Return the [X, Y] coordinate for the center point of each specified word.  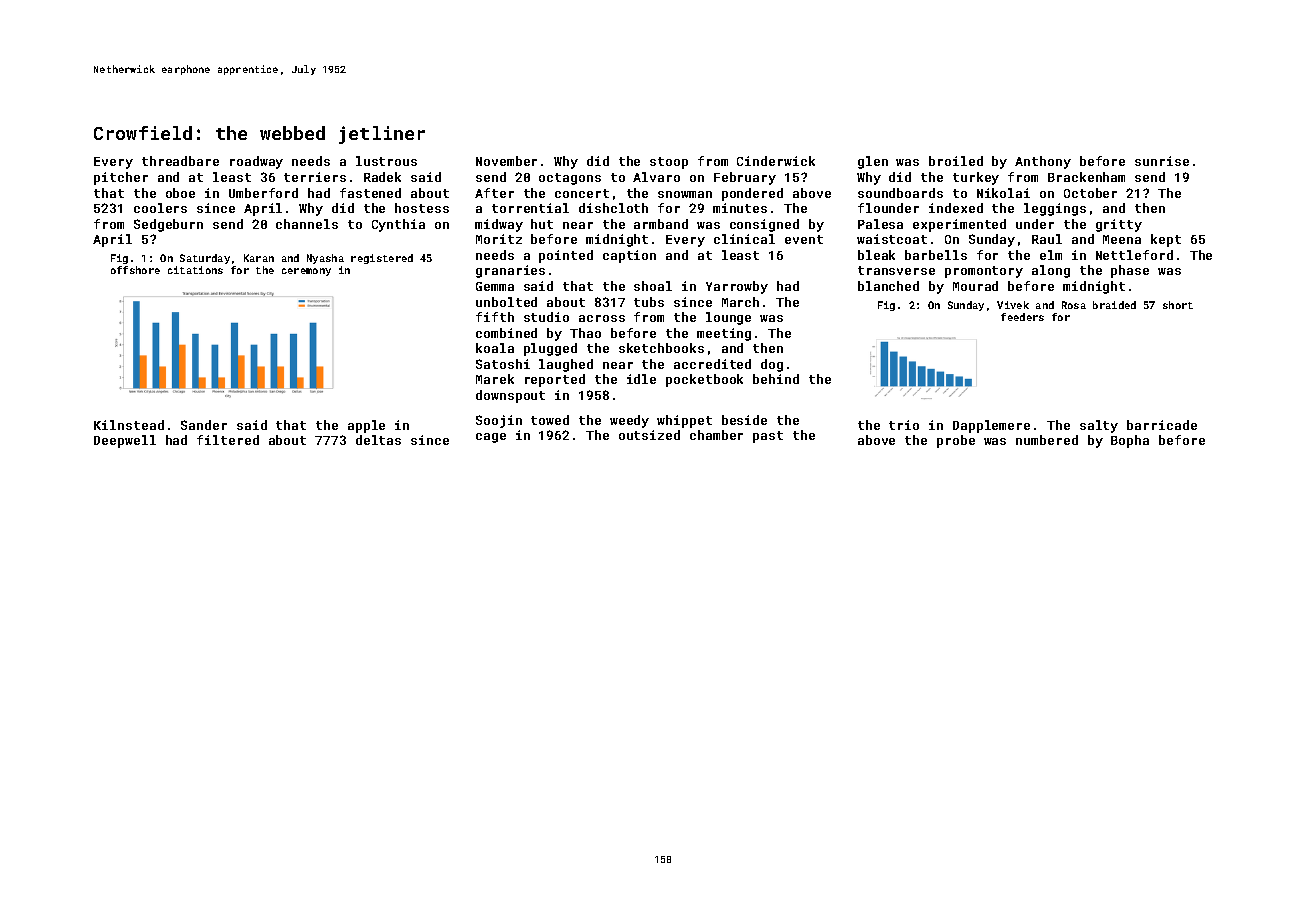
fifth [495, 317]
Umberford [263, 193]
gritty [1119, 225]
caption [629, 256]
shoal [653, 286]
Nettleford [1134, 255]
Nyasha [325, 259]
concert [582, 193]
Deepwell [125, 441]
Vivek [1013, 305]
